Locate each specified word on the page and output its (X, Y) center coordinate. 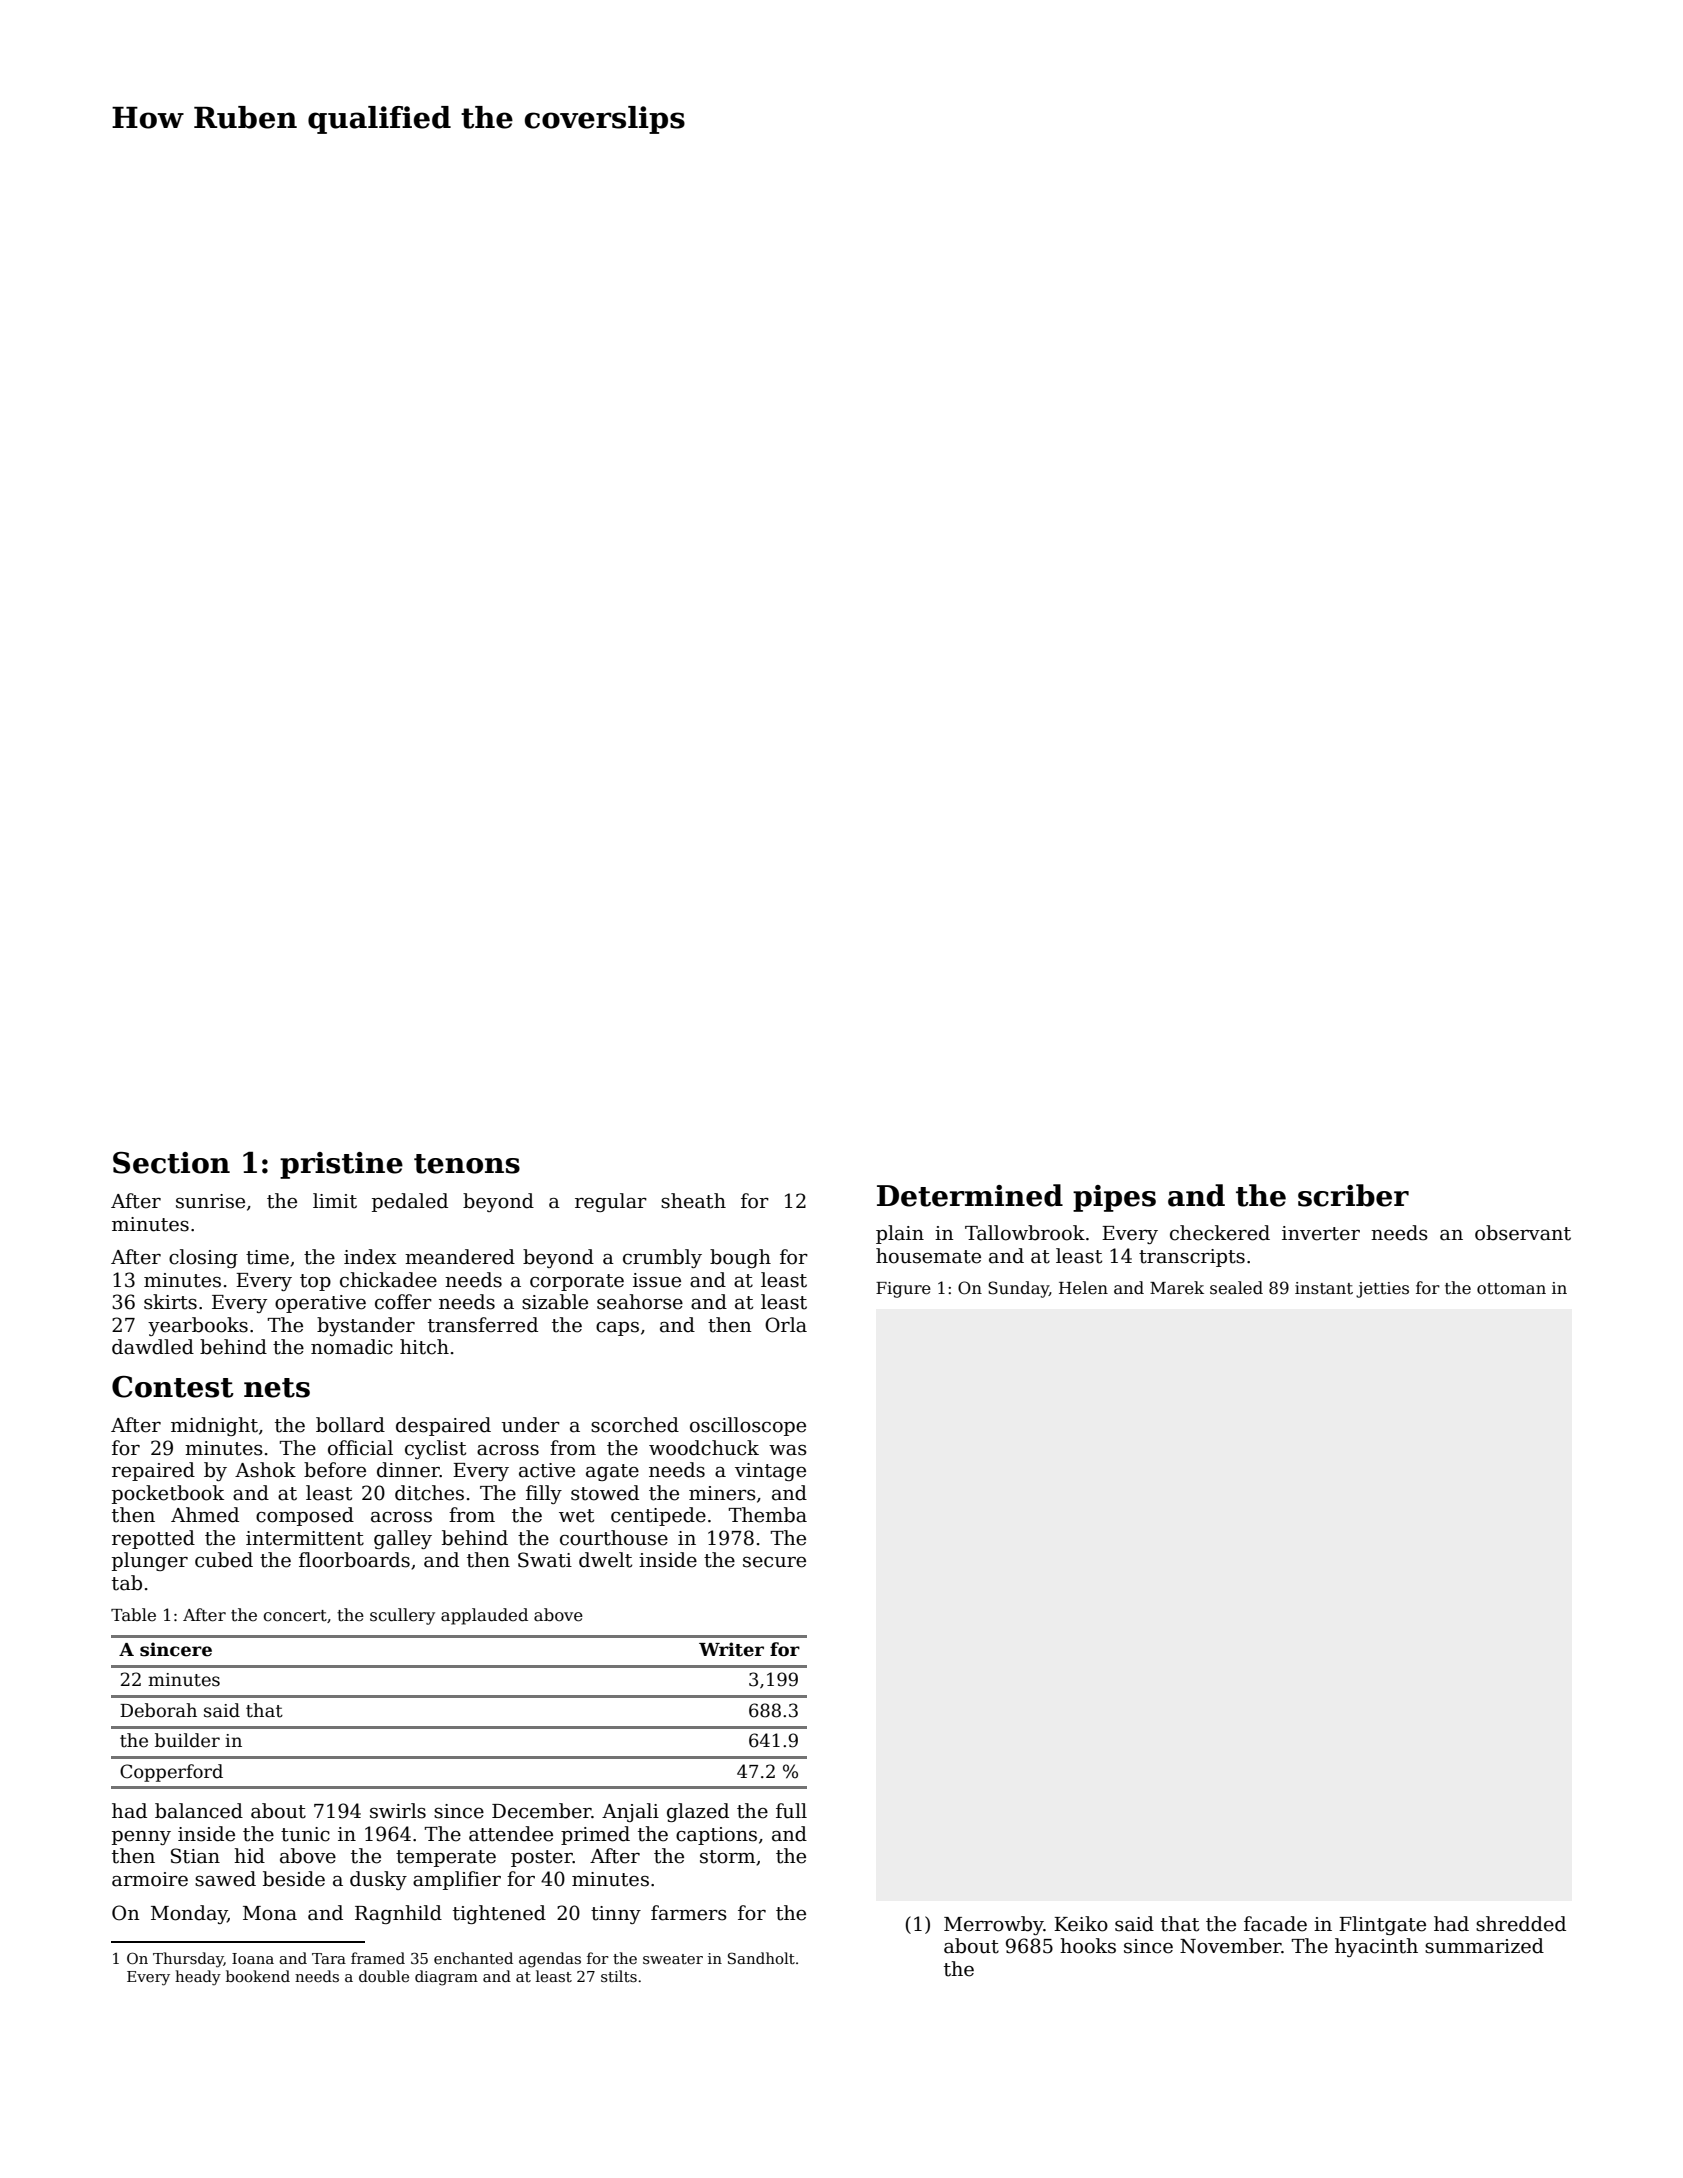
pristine (341, 1165)
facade (1275, 1924)
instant (1324, 1288)
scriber (1353, 1195)
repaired (153, 1471)
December (542, 1811)
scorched (635, 1425)
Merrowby (994, 1925)
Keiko (1081, 1924)
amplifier (457, 1880)
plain (900, 1234)
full (791, 1811)
